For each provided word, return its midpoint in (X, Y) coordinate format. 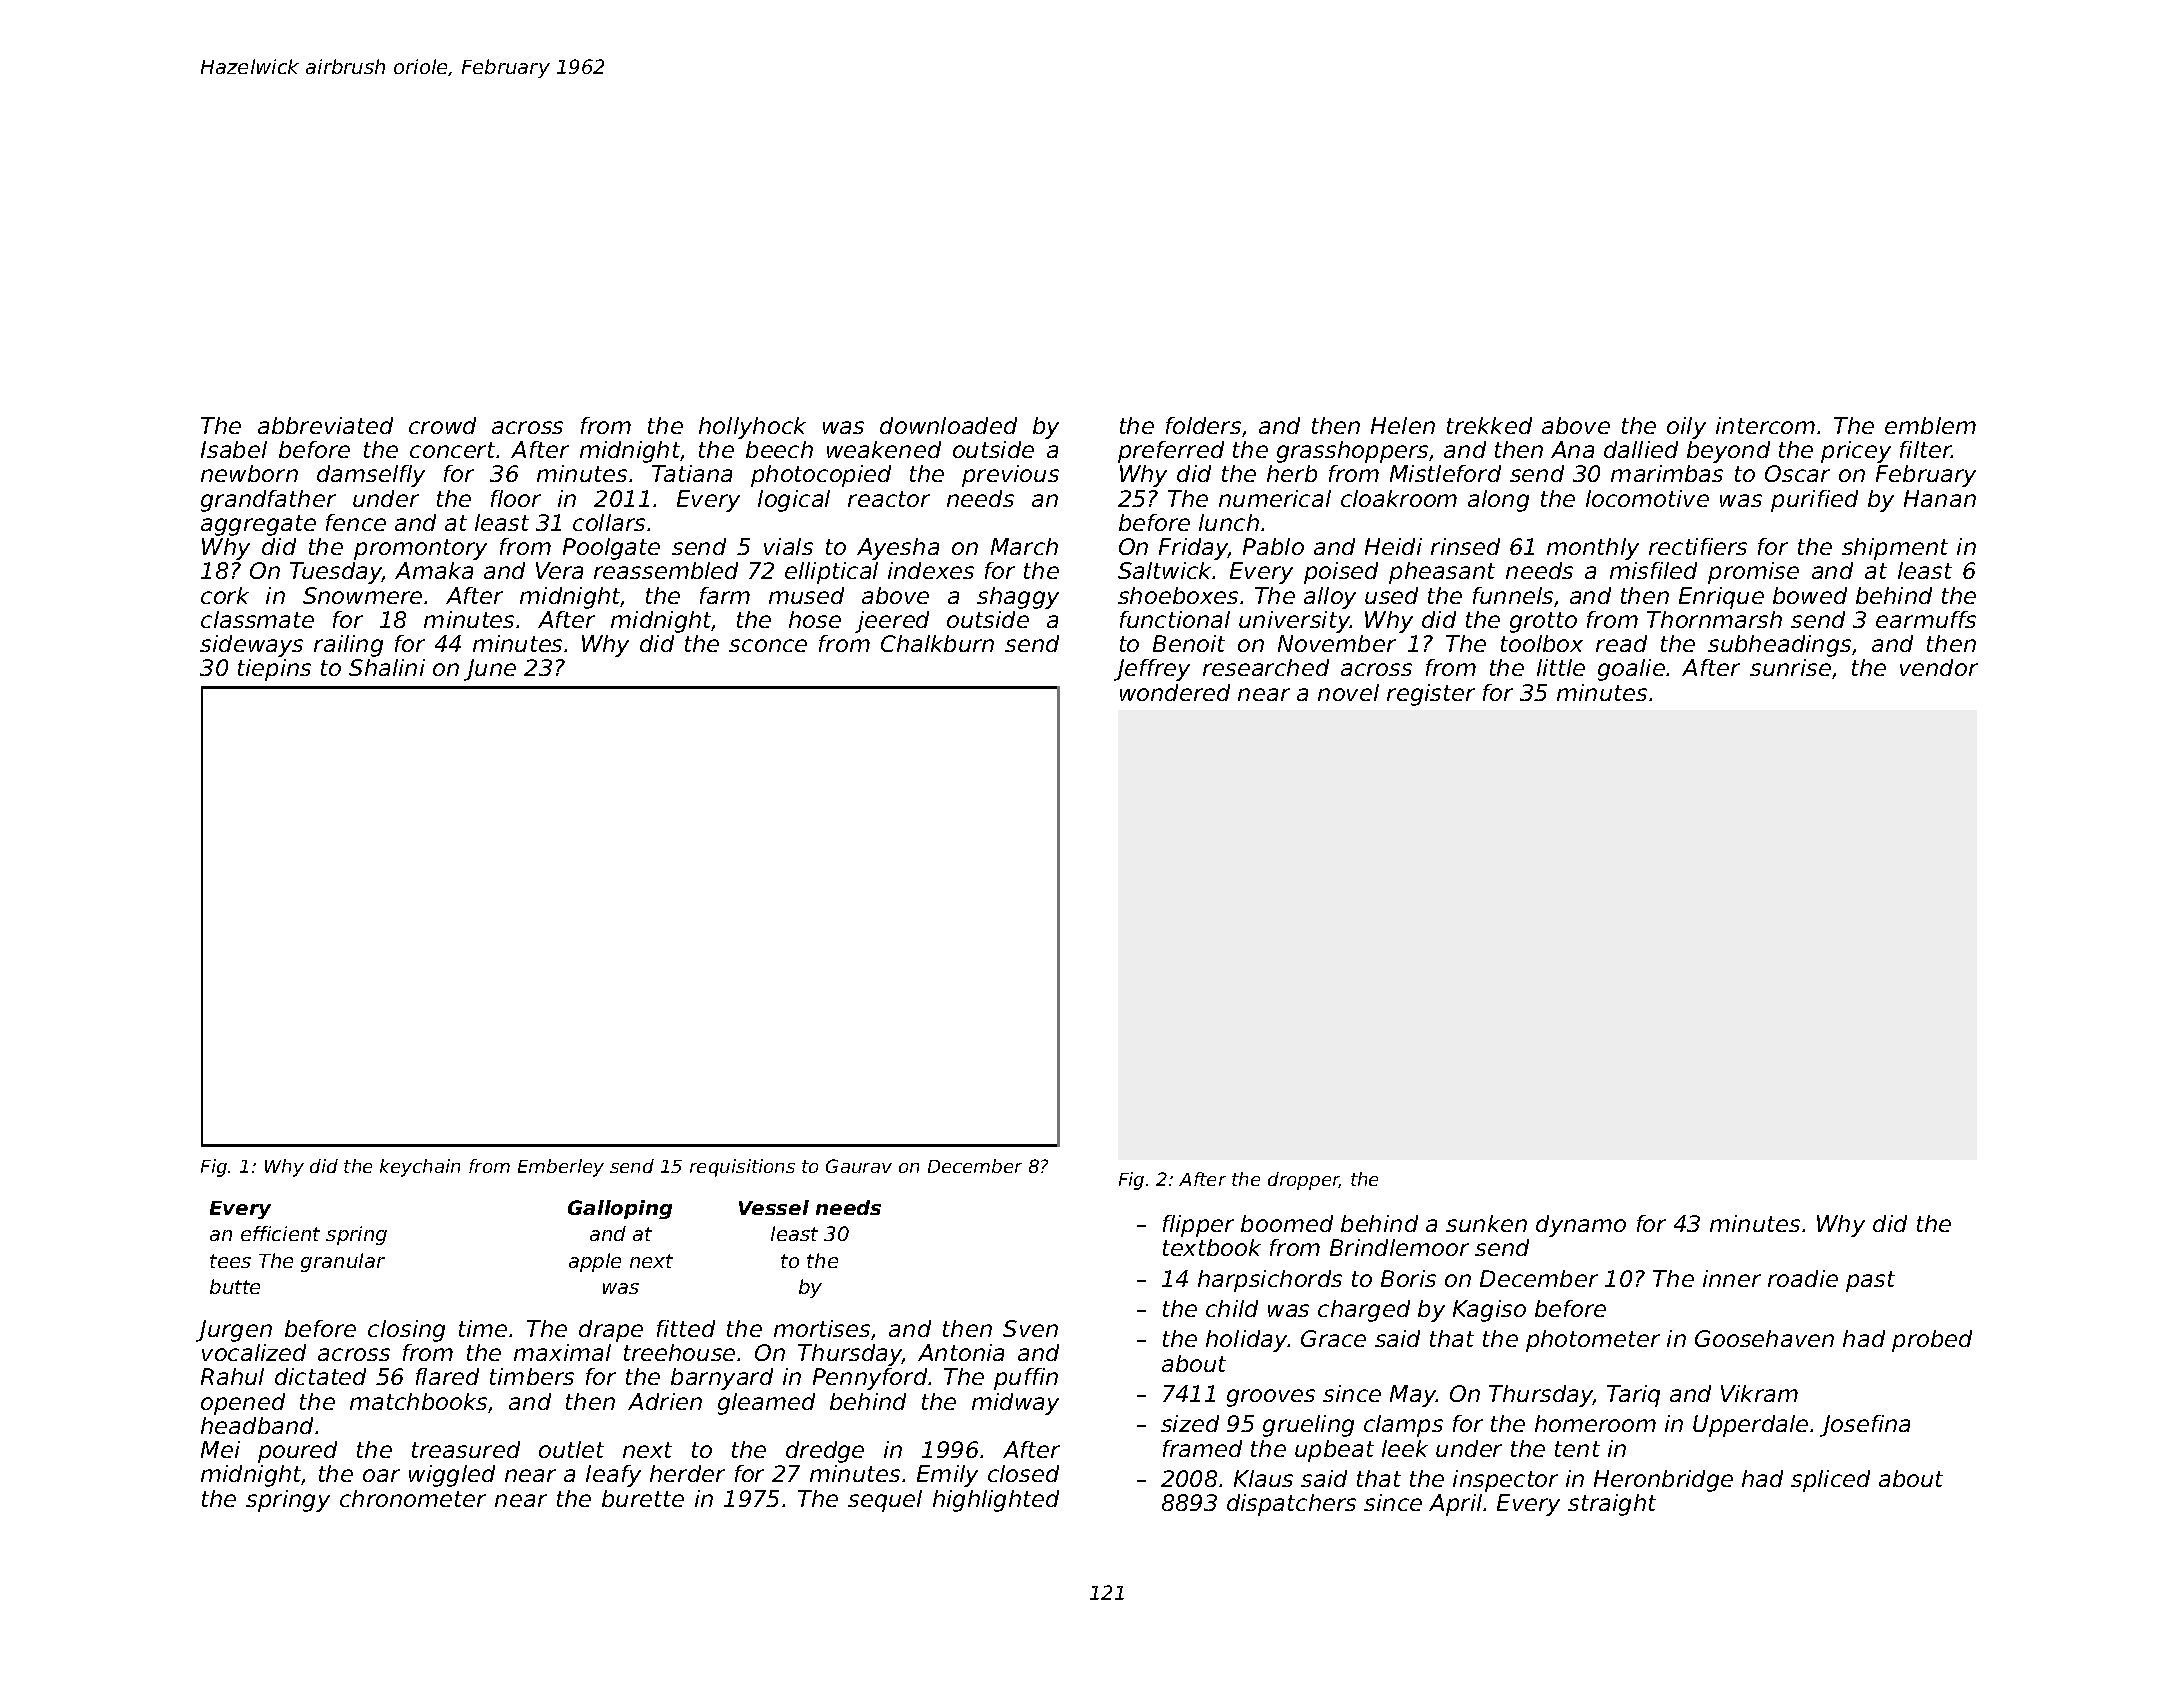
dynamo (1581, 1226)
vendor (1939, 667)
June (490, 670)
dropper (1304, 1181)
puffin (1026, 1379)
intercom (1765, 425)
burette (643, 1498)
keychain (420, 1168)
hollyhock (752, 428)
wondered (1175, 692)
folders (1203, 425)
